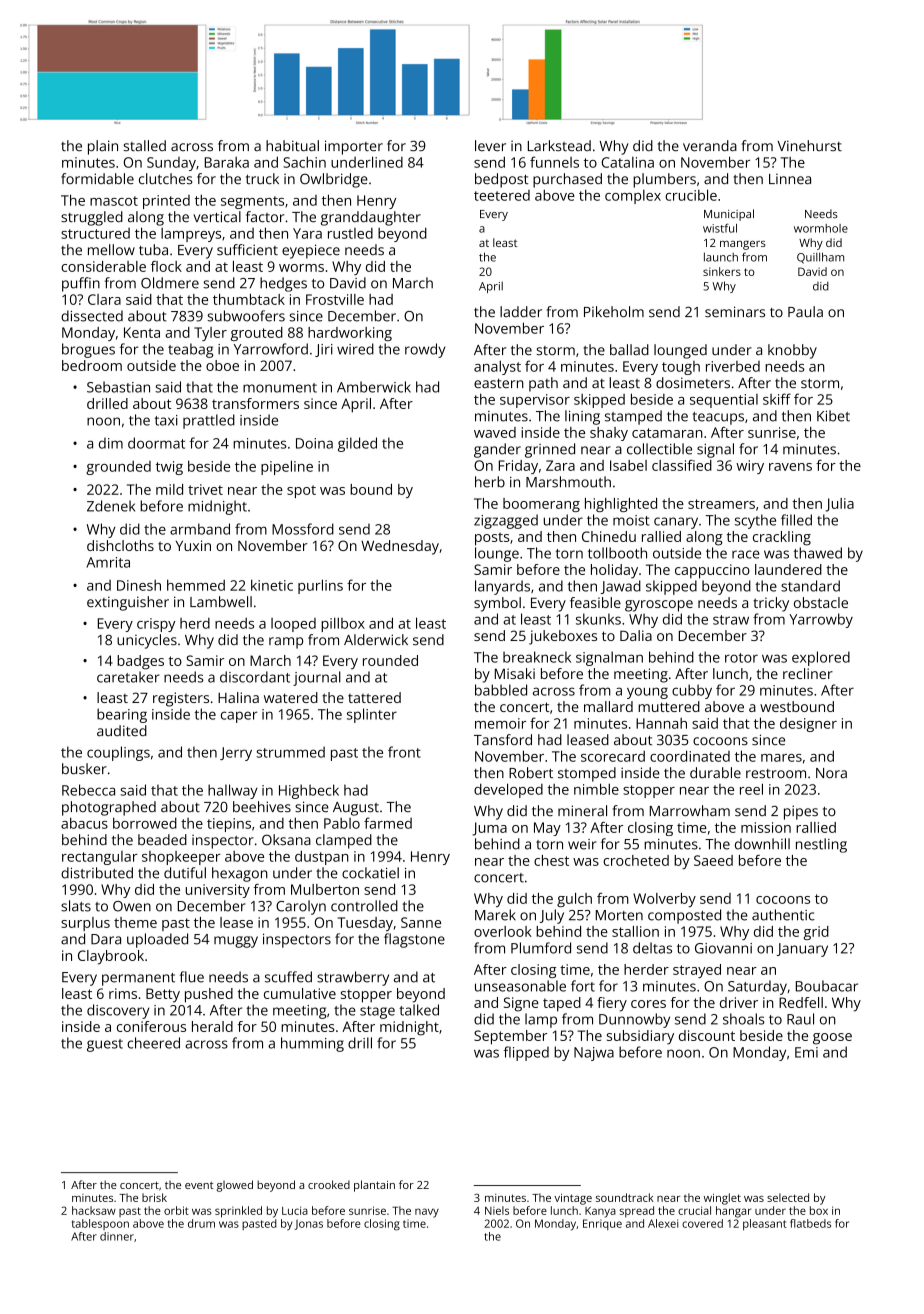 This image has width=924, height=1314. Describe the element at coordinates (111, 443) in the image. I see `dim` at that location.
